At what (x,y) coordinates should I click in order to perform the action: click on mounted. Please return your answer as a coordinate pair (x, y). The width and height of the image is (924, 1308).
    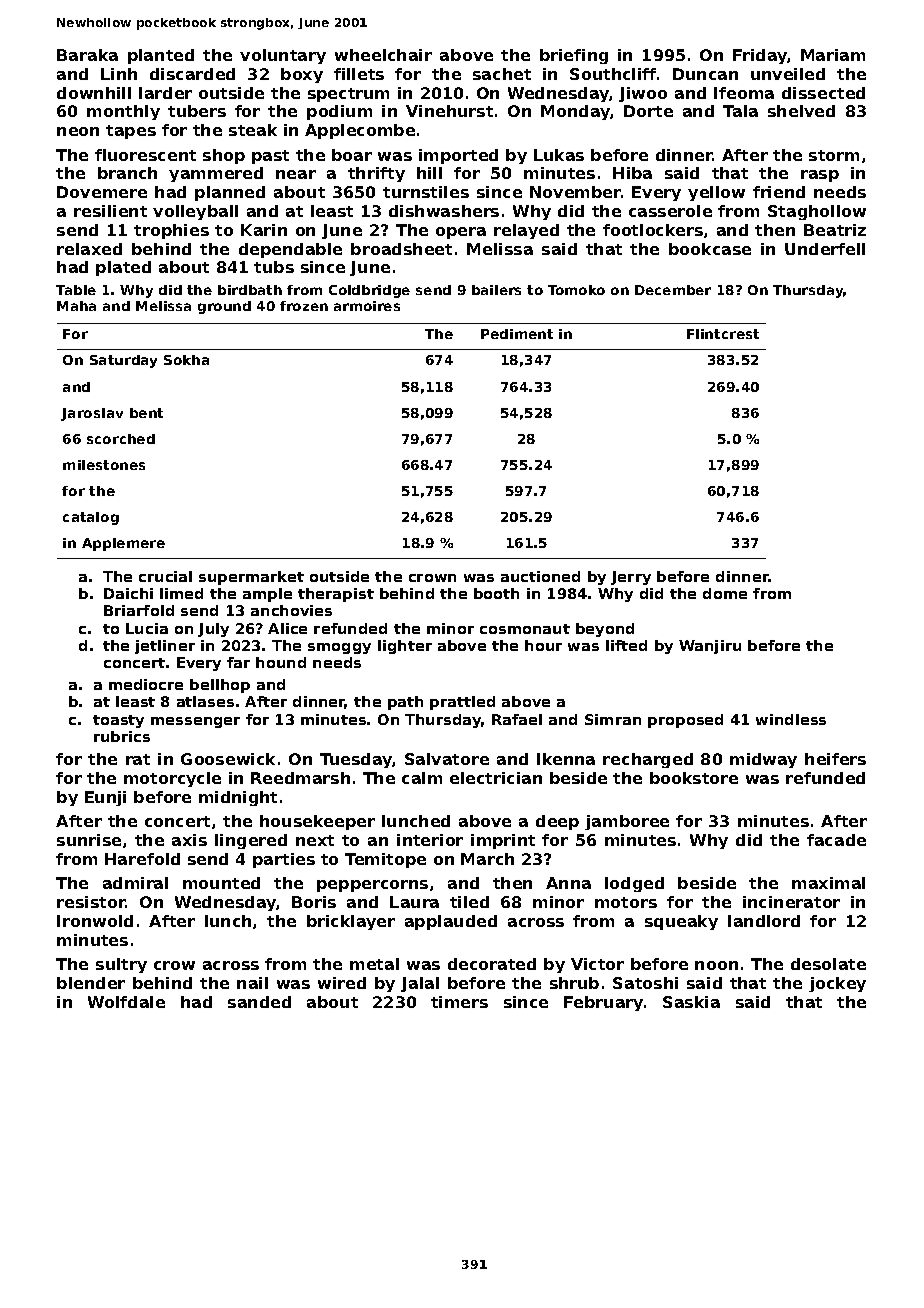
    Looking at the image, I should click on (221, 883).
